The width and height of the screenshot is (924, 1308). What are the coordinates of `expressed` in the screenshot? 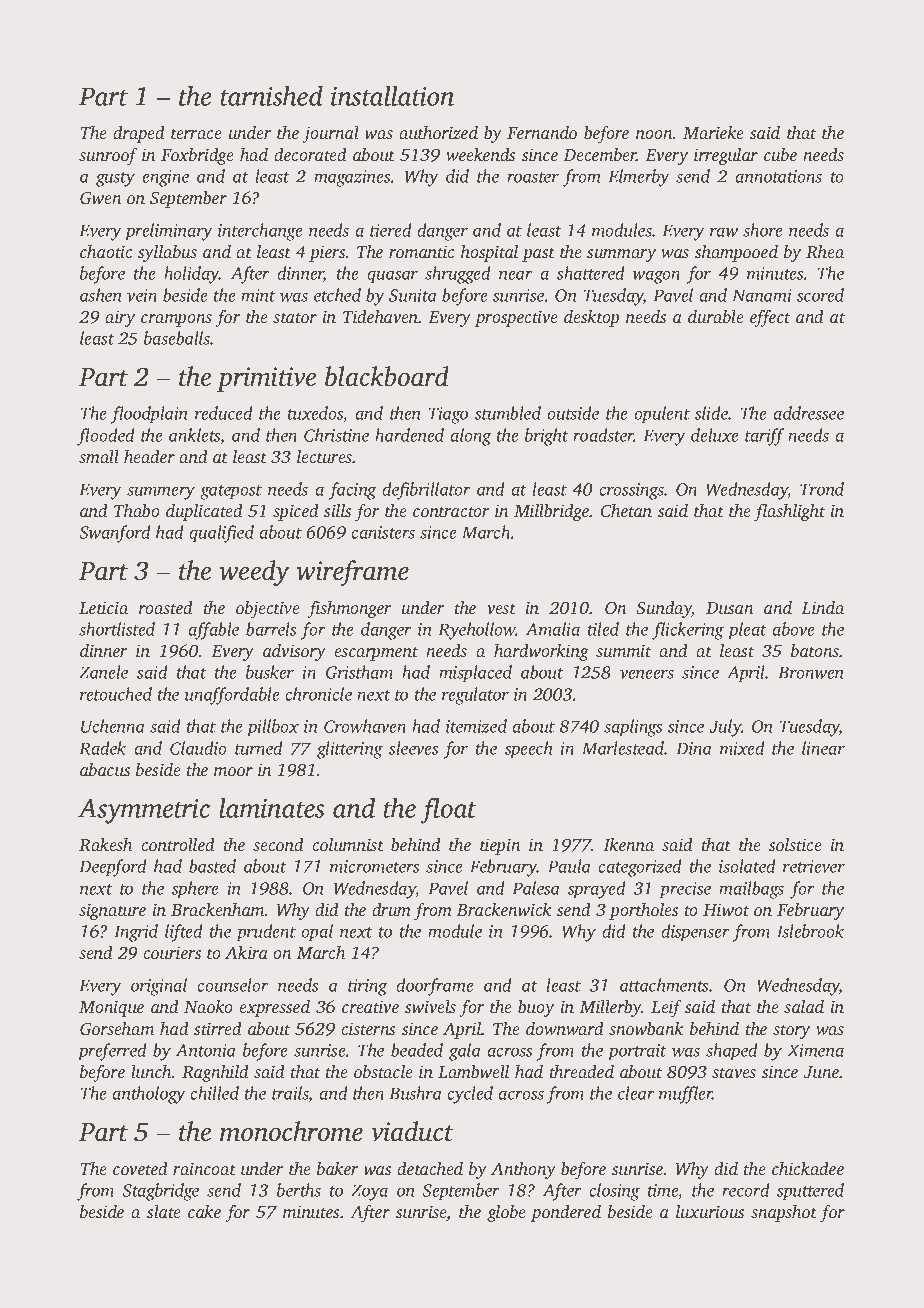 It's located at (274, 1008).
